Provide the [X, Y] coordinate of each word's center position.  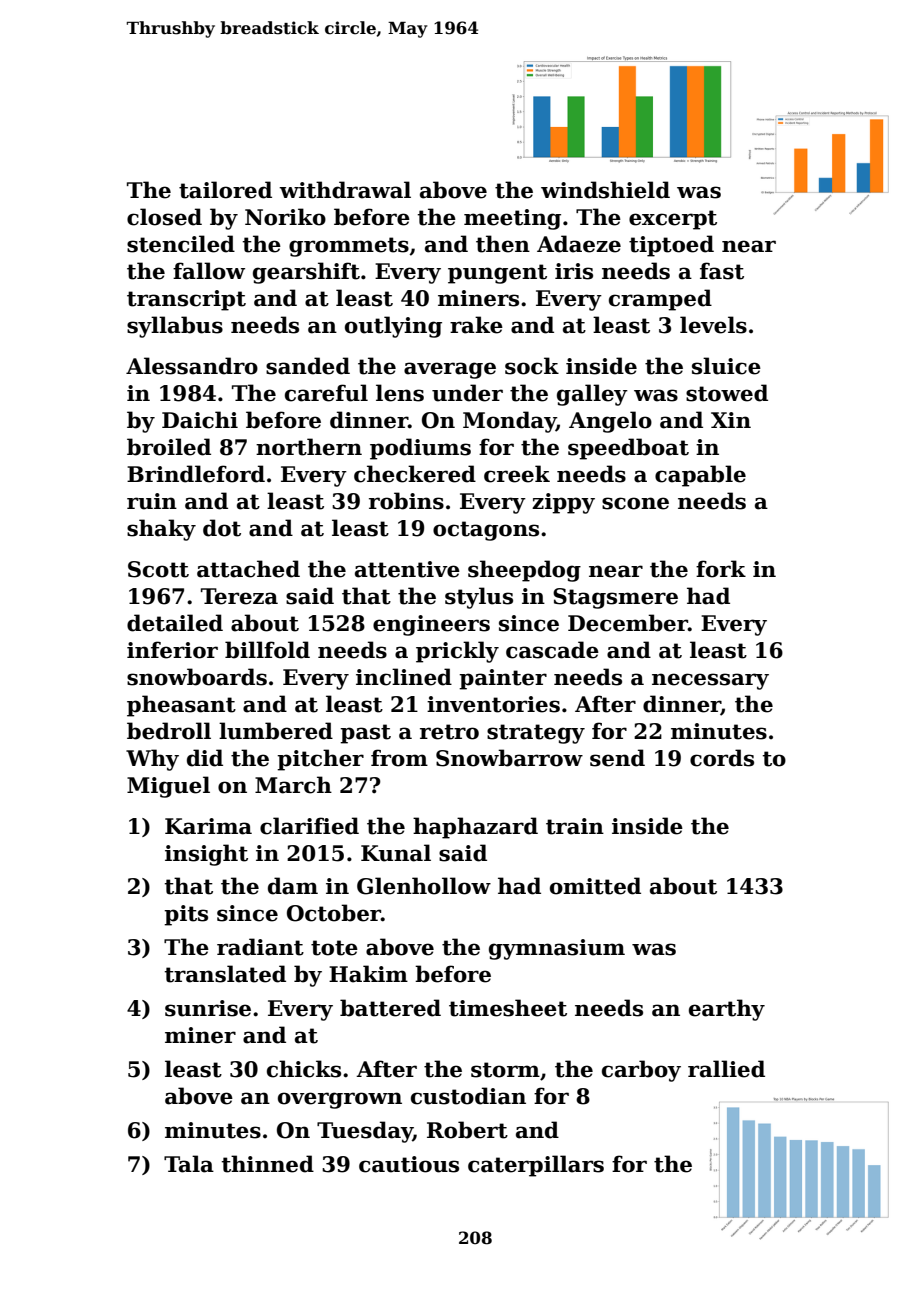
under [467, 393]
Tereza [239, 596]
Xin [731, 420]
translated [225, 974]
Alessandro [192, 366]
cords [722, 758]
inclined [404, 677]
